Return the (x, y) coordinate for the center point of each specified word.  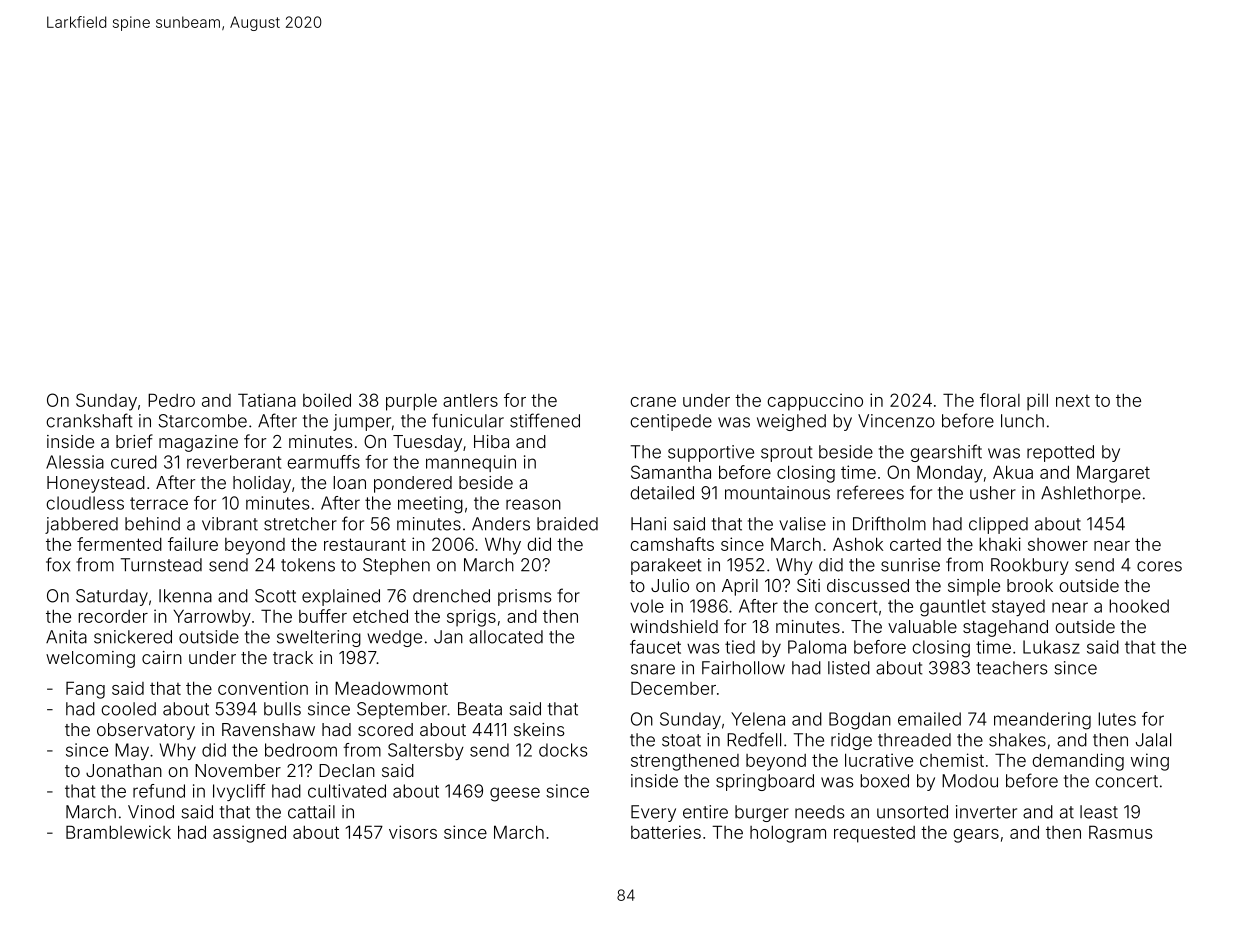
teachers (1011, 668)
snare (653, 669)
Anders (501, 524)
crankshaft (89, 420)
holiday (262, 484)
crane (653, 402)
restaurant (365, 544)
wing (1150, 762)
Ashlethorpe (1091, 494)
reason (533, 504)
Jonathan (124, 770)
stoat (681, 740)
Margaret (1113, 474)
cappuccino (815, 402)
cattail (311, 812)
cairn (162, 657)
